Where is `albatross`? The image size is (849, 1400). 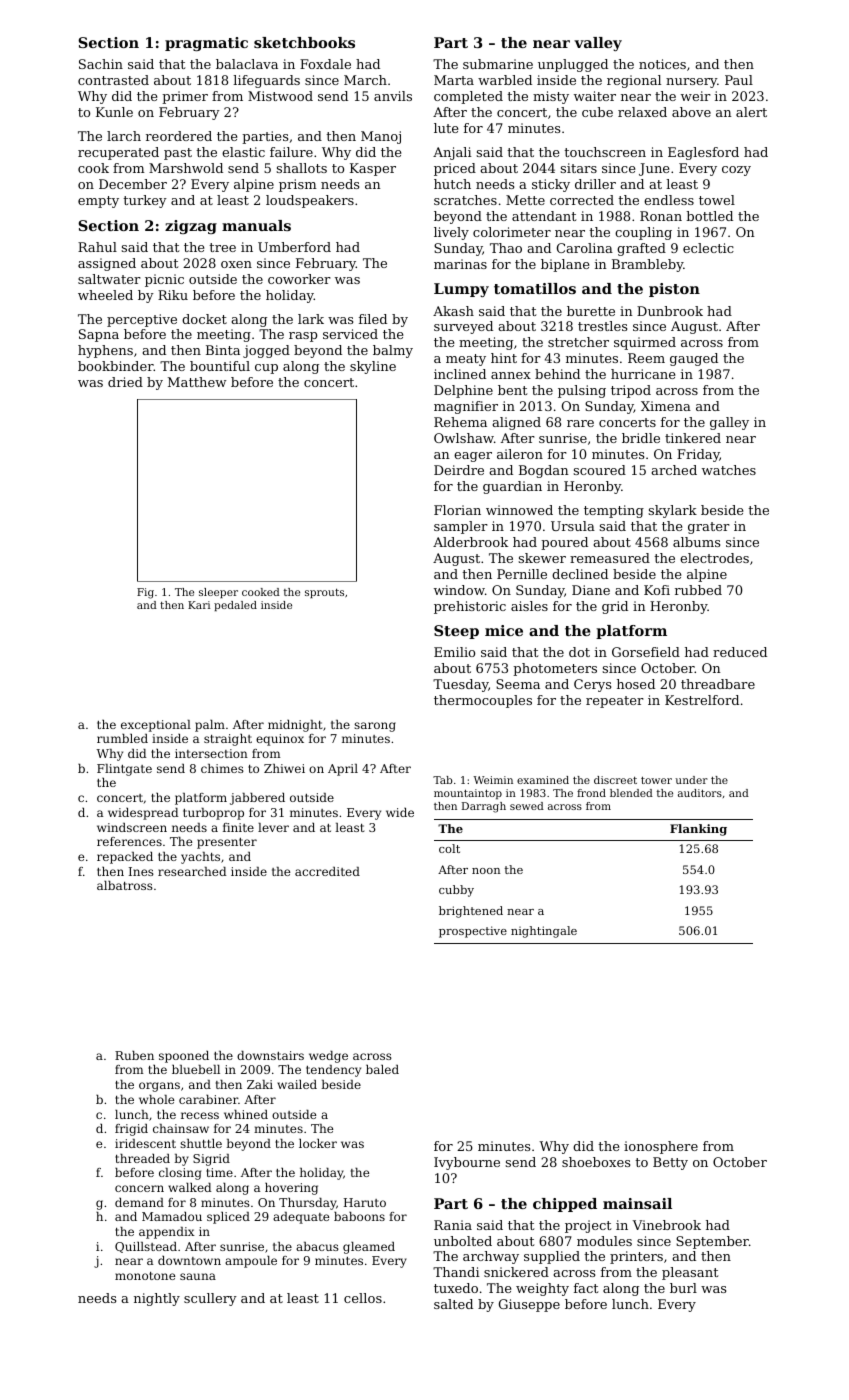 albatross is located at coordinates (125, 885).
